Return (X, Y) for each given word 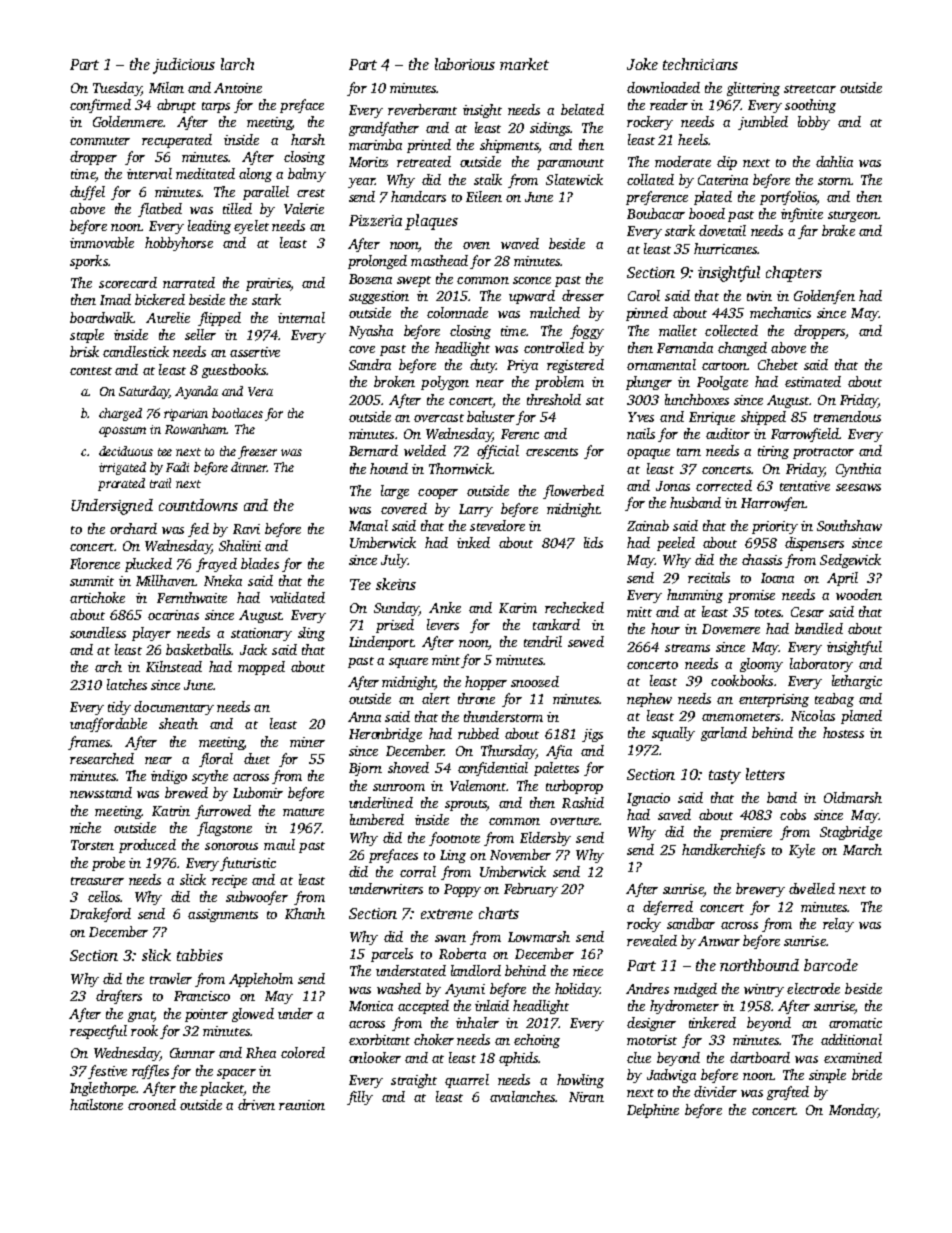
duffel (87, 193)
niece (588, 971)
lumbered (377, 819)
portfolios (788, 198)
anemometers (741, 717)
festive (107, 1072)
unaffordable (108, 725)
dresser (583, 295)
